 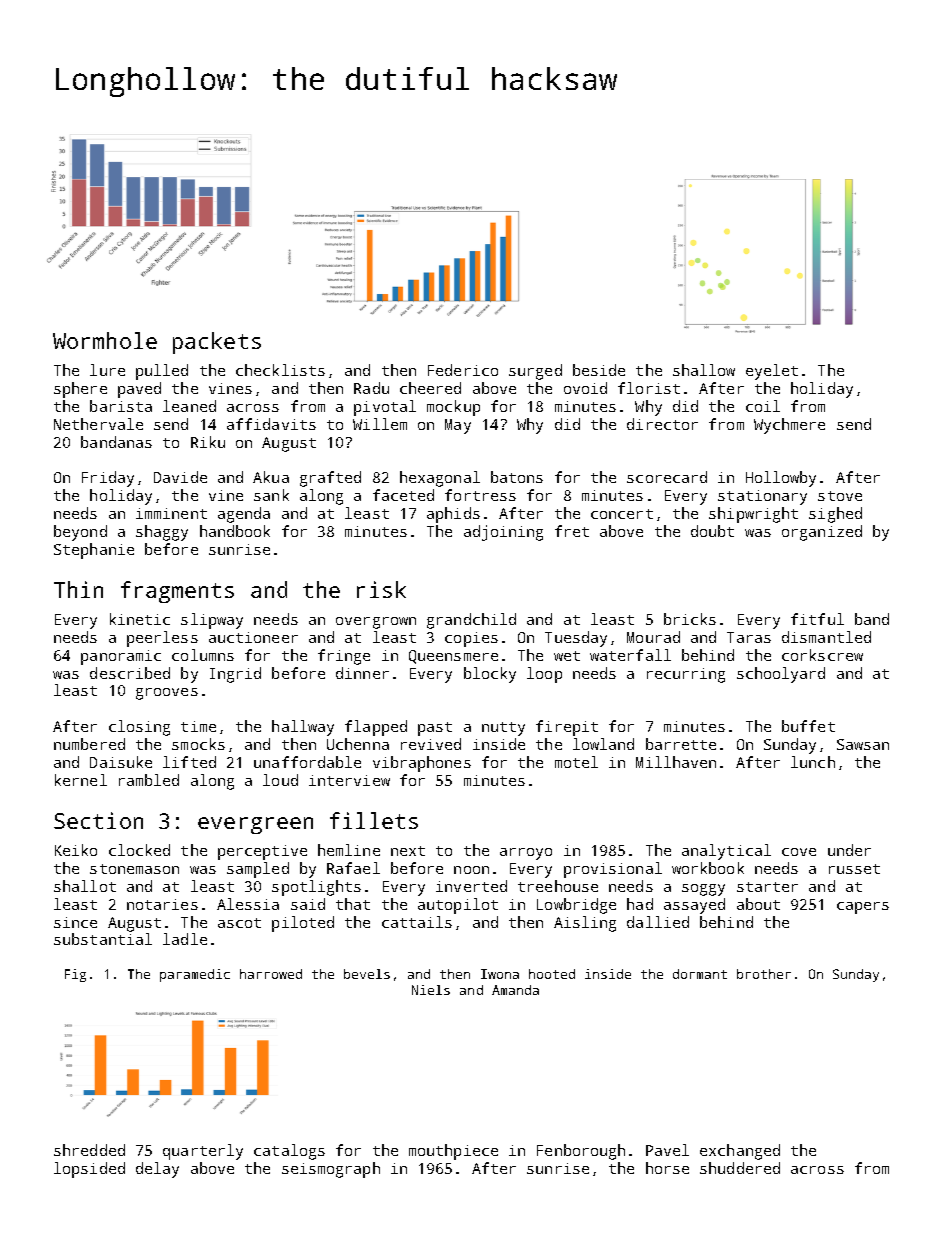 What do you see at coordinates (826, 637) in the document?
I see `dismantled` at bounding box center [826, 637].
